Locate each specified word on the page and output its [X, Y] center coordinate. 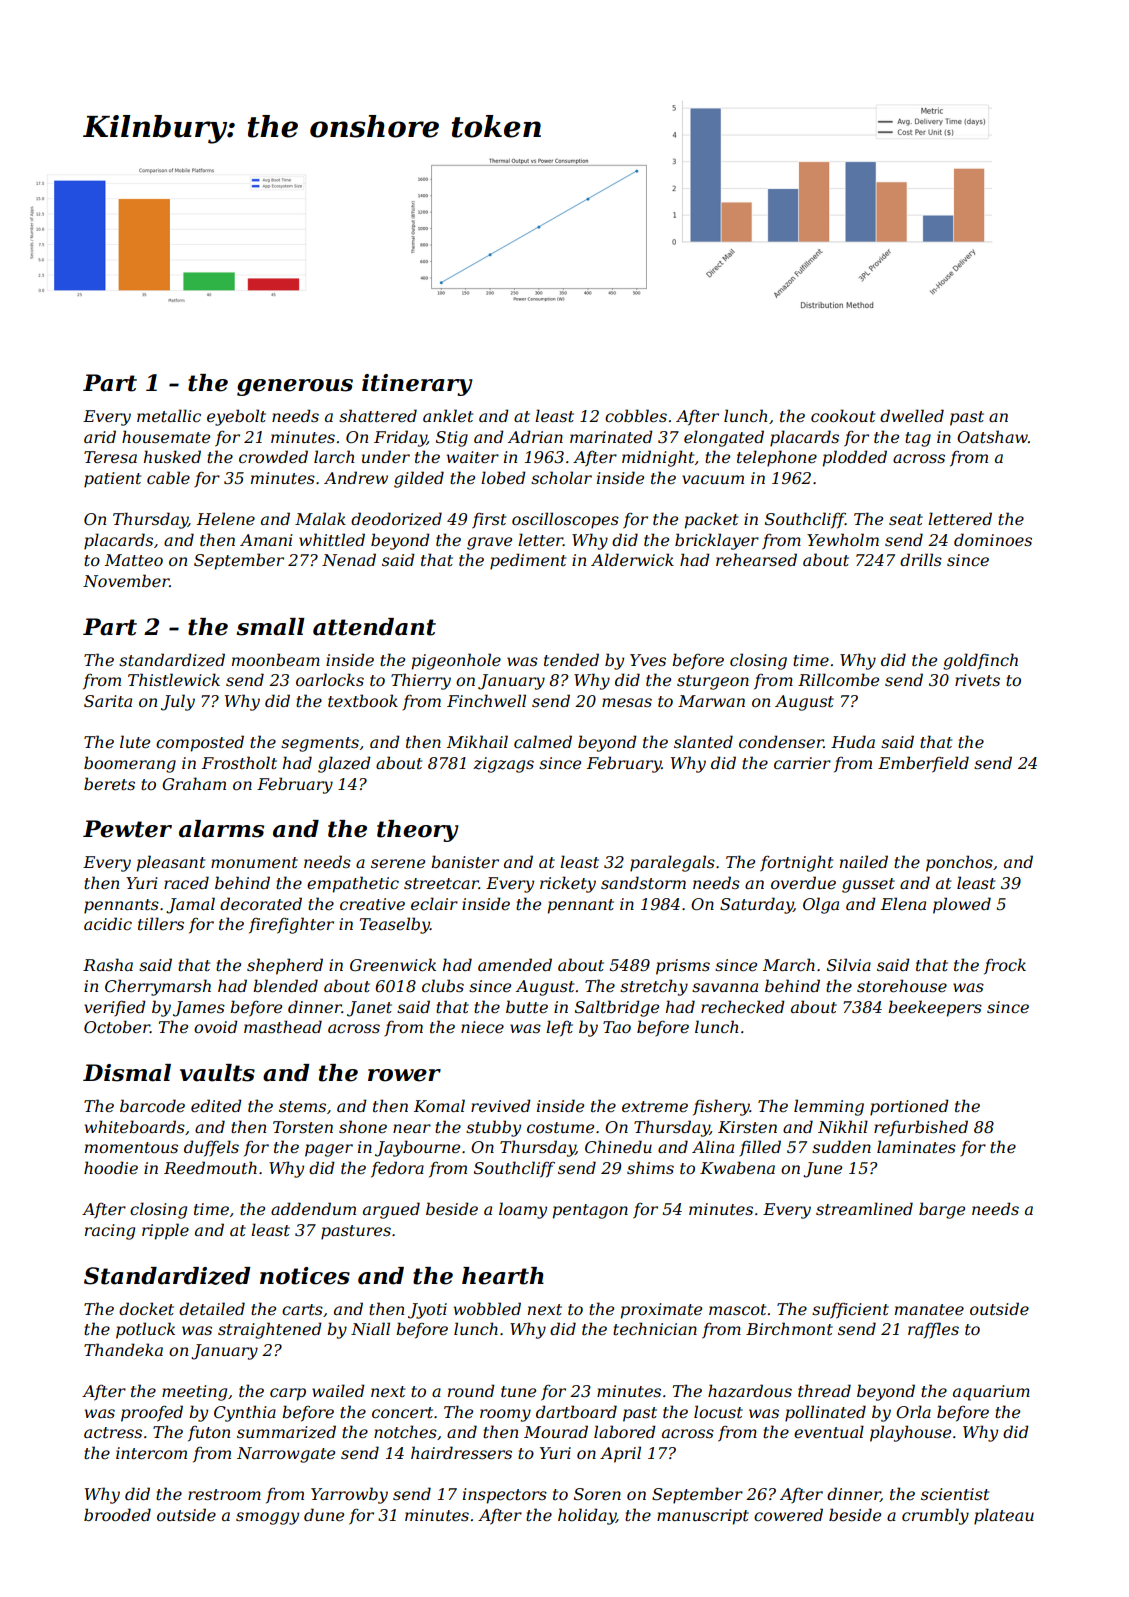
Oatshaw [992, 436]
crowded [273, 456]
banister [465, 861]
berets [109, 783]
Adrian [535, 436]
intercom [151, 1453]
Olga [821, 905]
